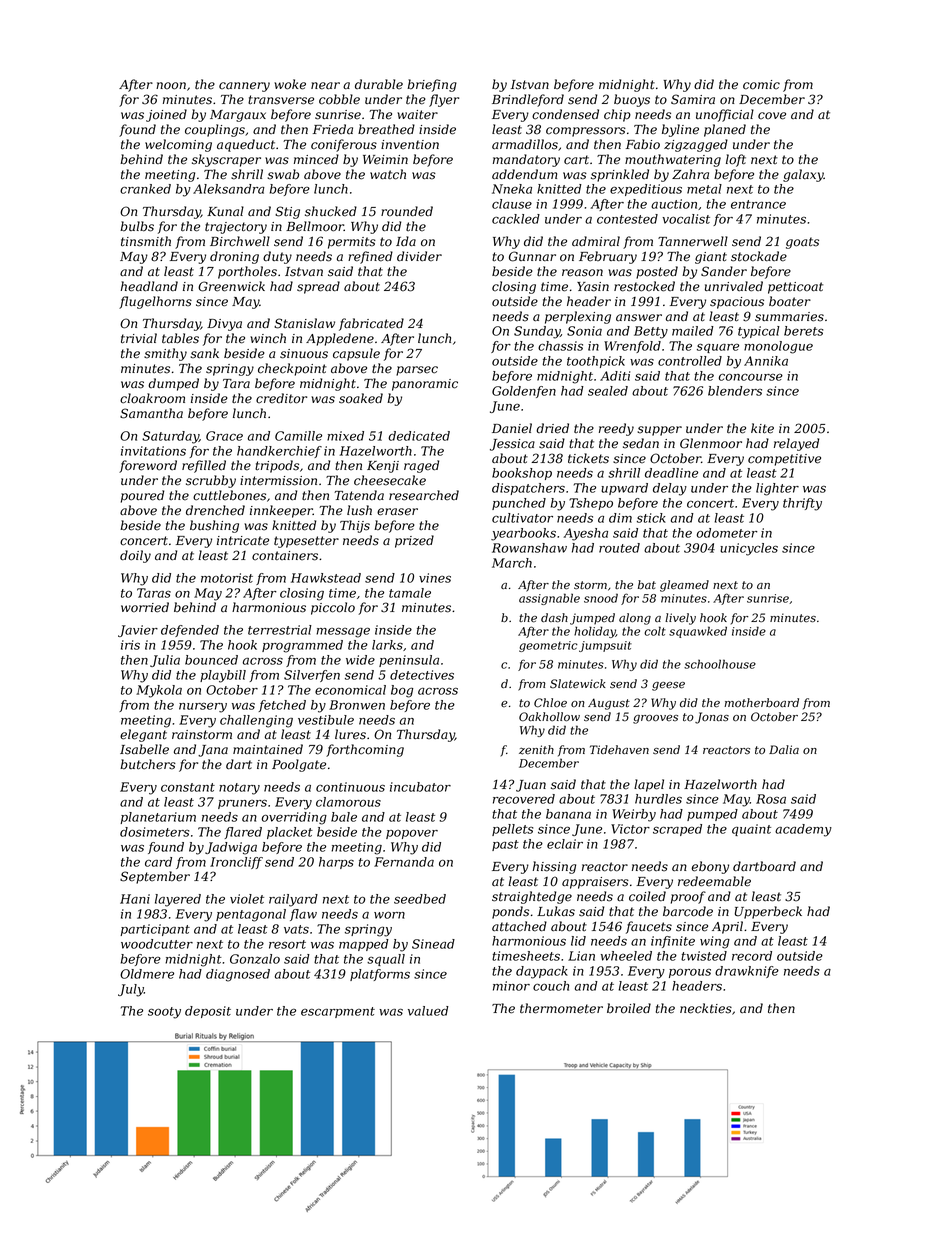  Describe the element at coordinates (704, 956) in the document. I see `twisted` at that location.
